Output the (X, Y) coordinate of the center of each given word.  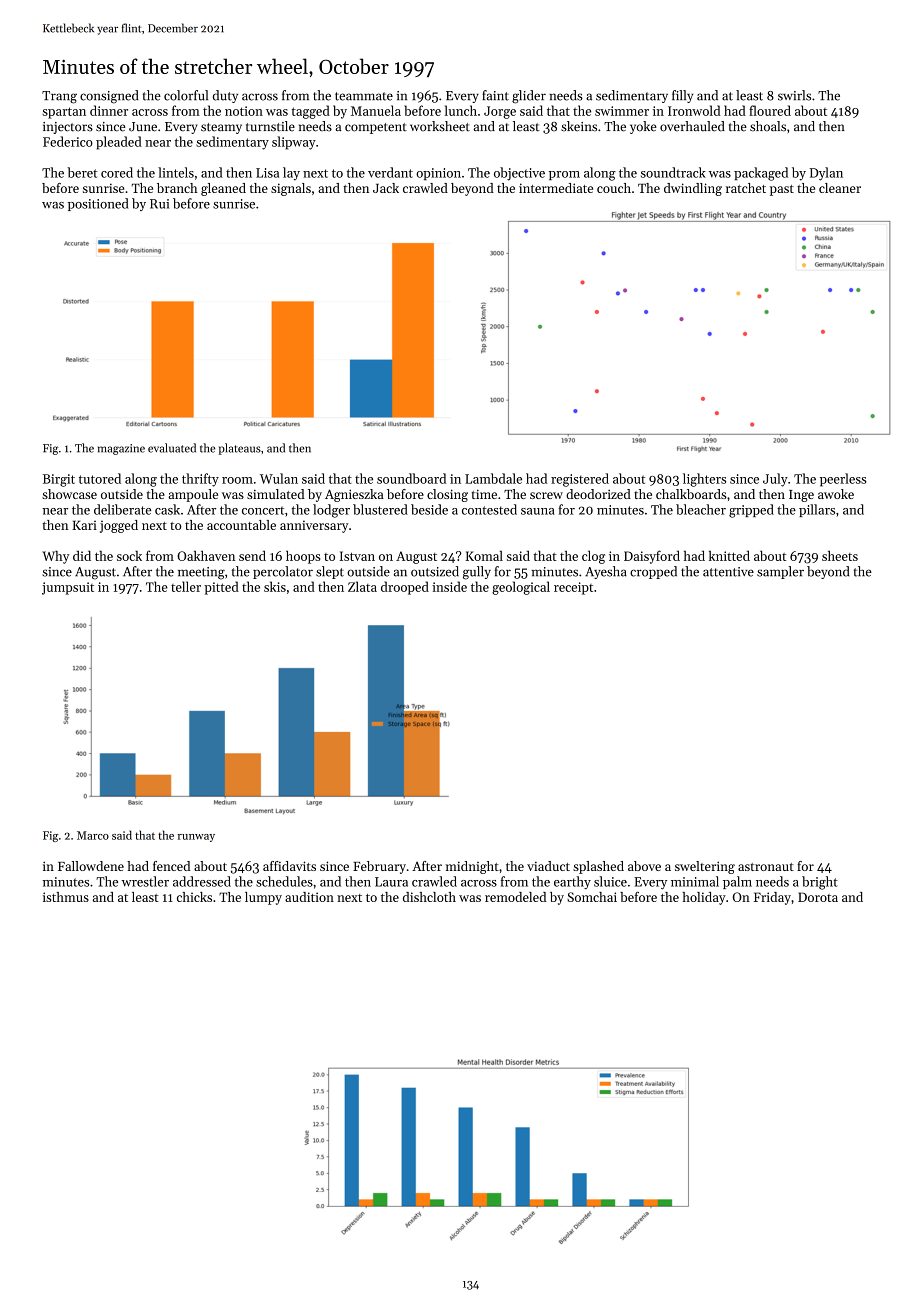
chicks (194, 897)
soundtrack (673, 172)
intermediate (556, 188)
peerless (843, 480)
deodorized (598, 494)
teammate (364, 96)
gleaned (223, 189)
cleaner (840, 188)
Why (55, 557)
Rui (159, 204)
